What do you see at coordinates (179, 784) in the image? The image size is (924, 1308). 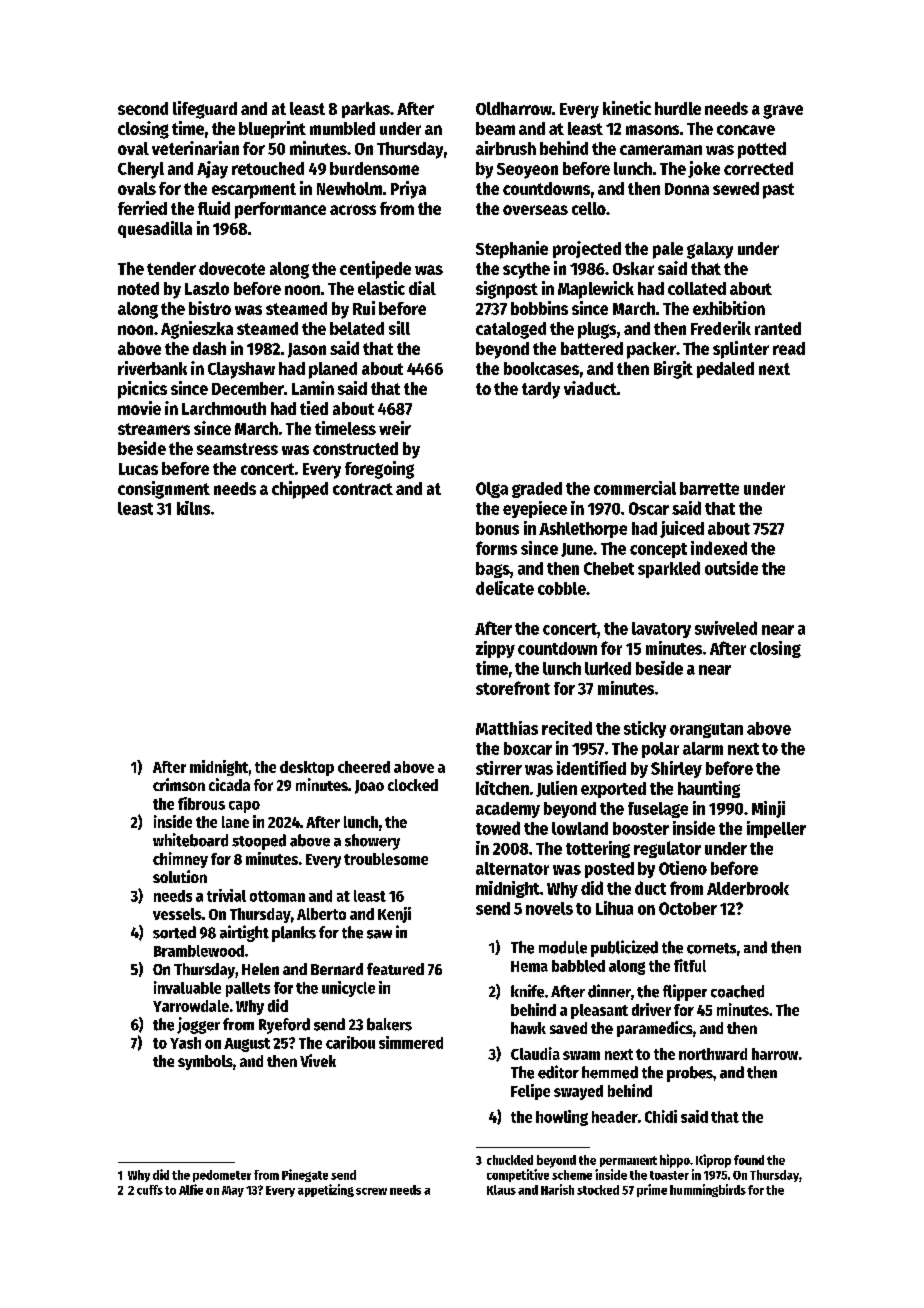 I see `crimson` at bounding box center [179, 784].
